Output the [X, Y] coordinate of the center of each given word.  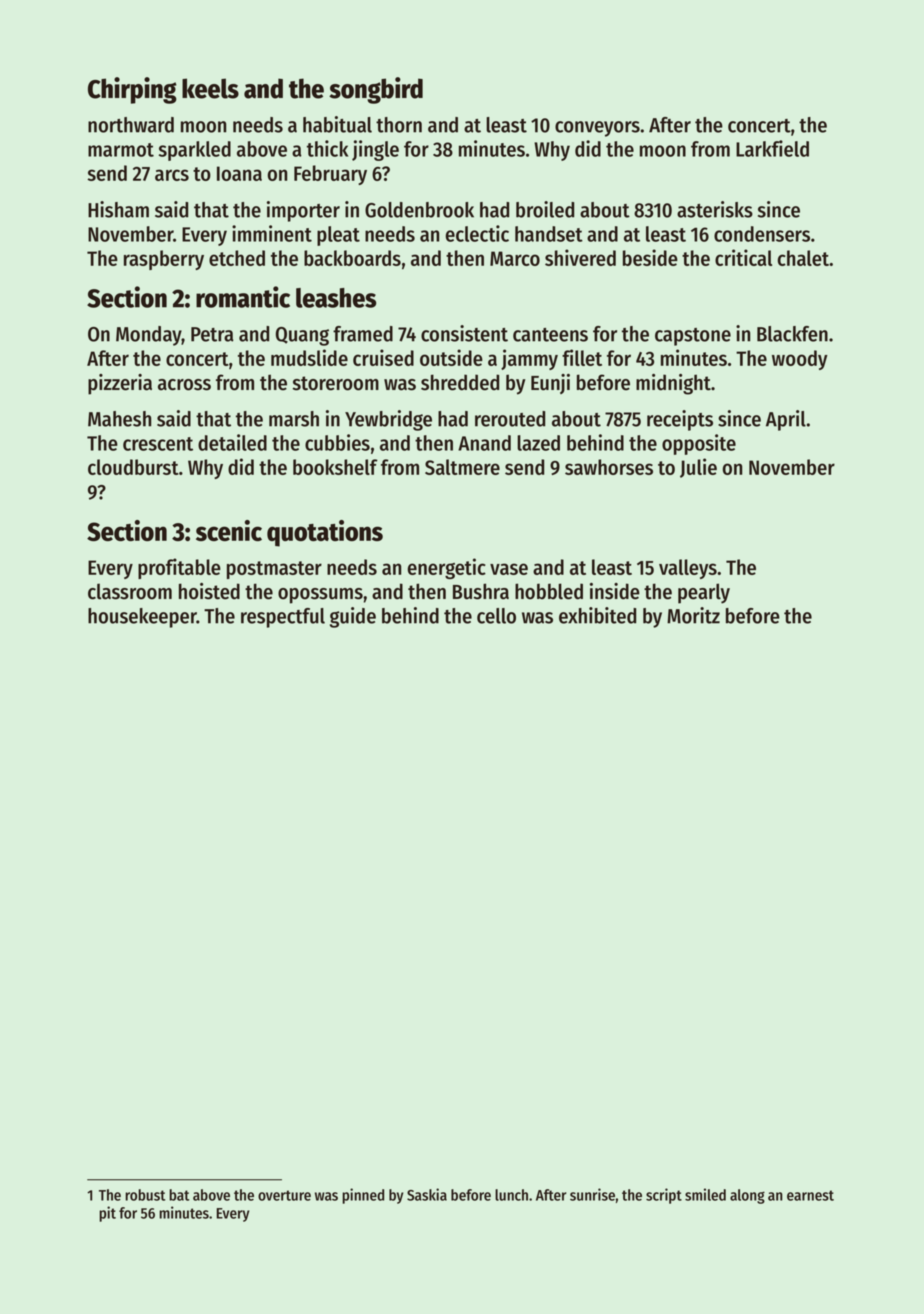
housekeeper [142, 618]
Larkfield [772, 148]
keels [210, 88]
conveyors [597, 129]
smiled [705, 1194]
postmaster [274, 570]
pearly [704, 593]
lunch [511, 1195]
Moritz [693, 615]
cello [496, 616]
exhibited [597, 615]
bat [179, 1195]
